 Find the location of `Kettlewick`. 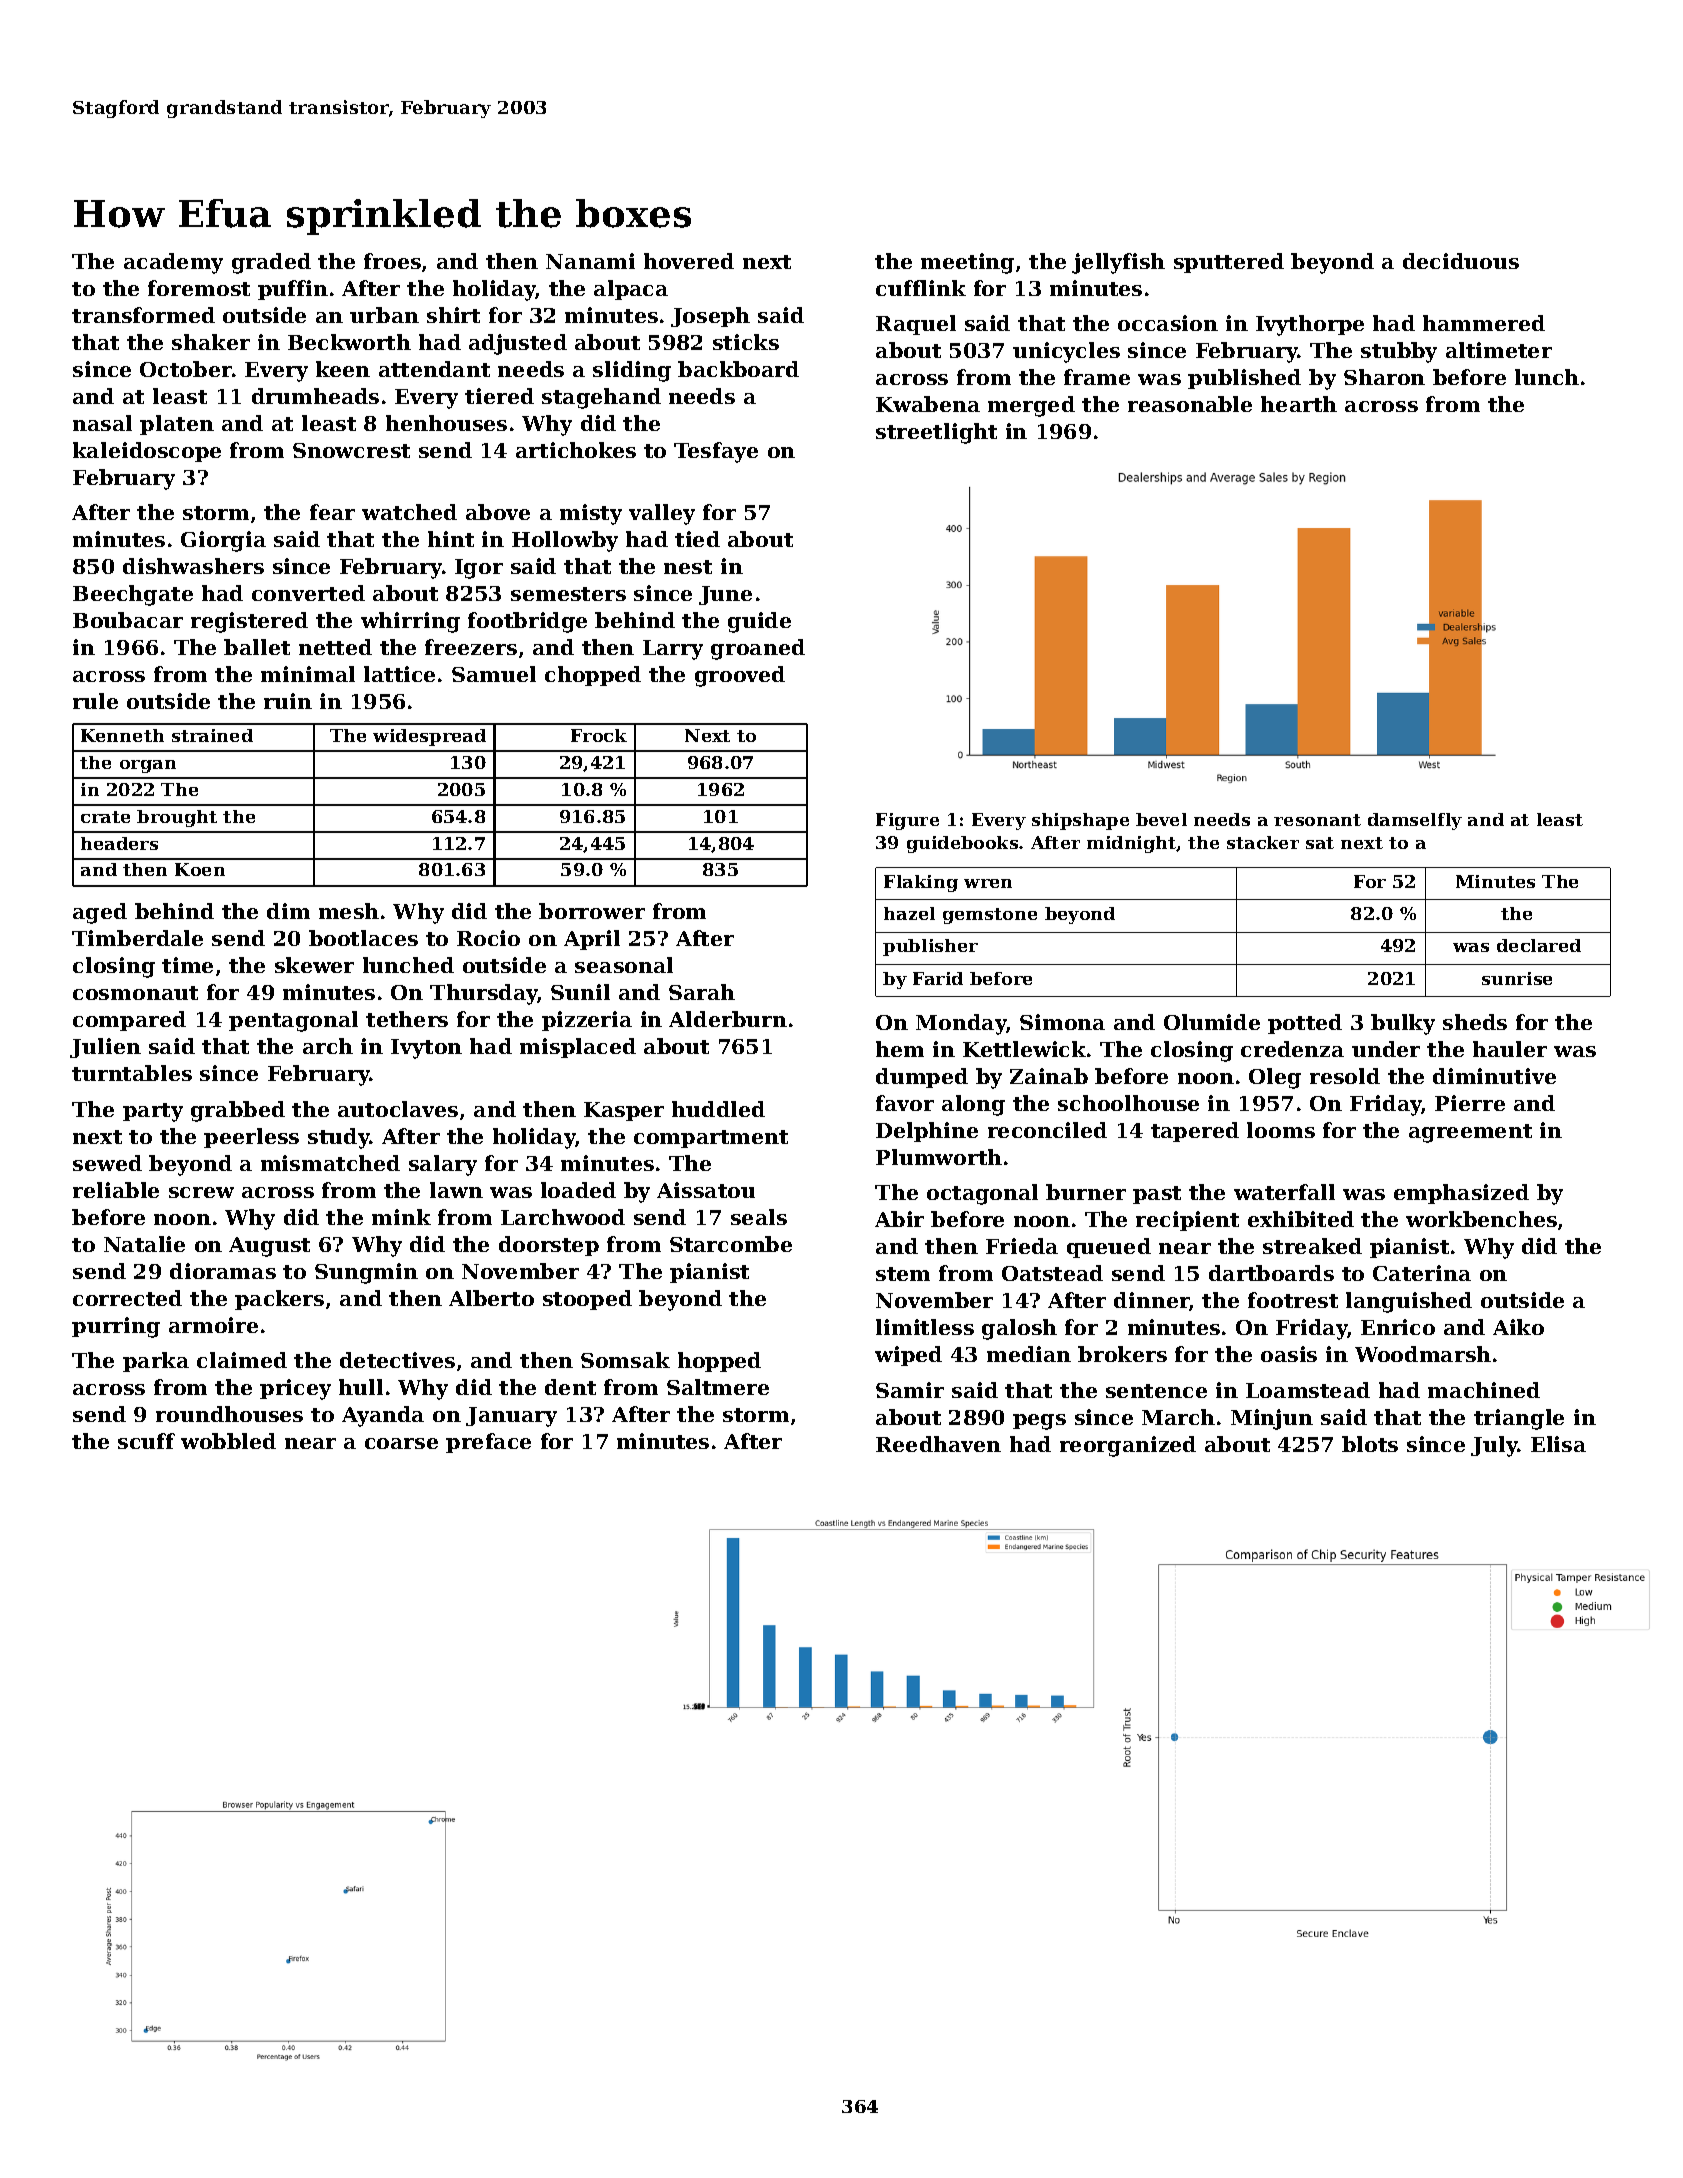

Kettlewick is located at coordinates (1024, 1049).
